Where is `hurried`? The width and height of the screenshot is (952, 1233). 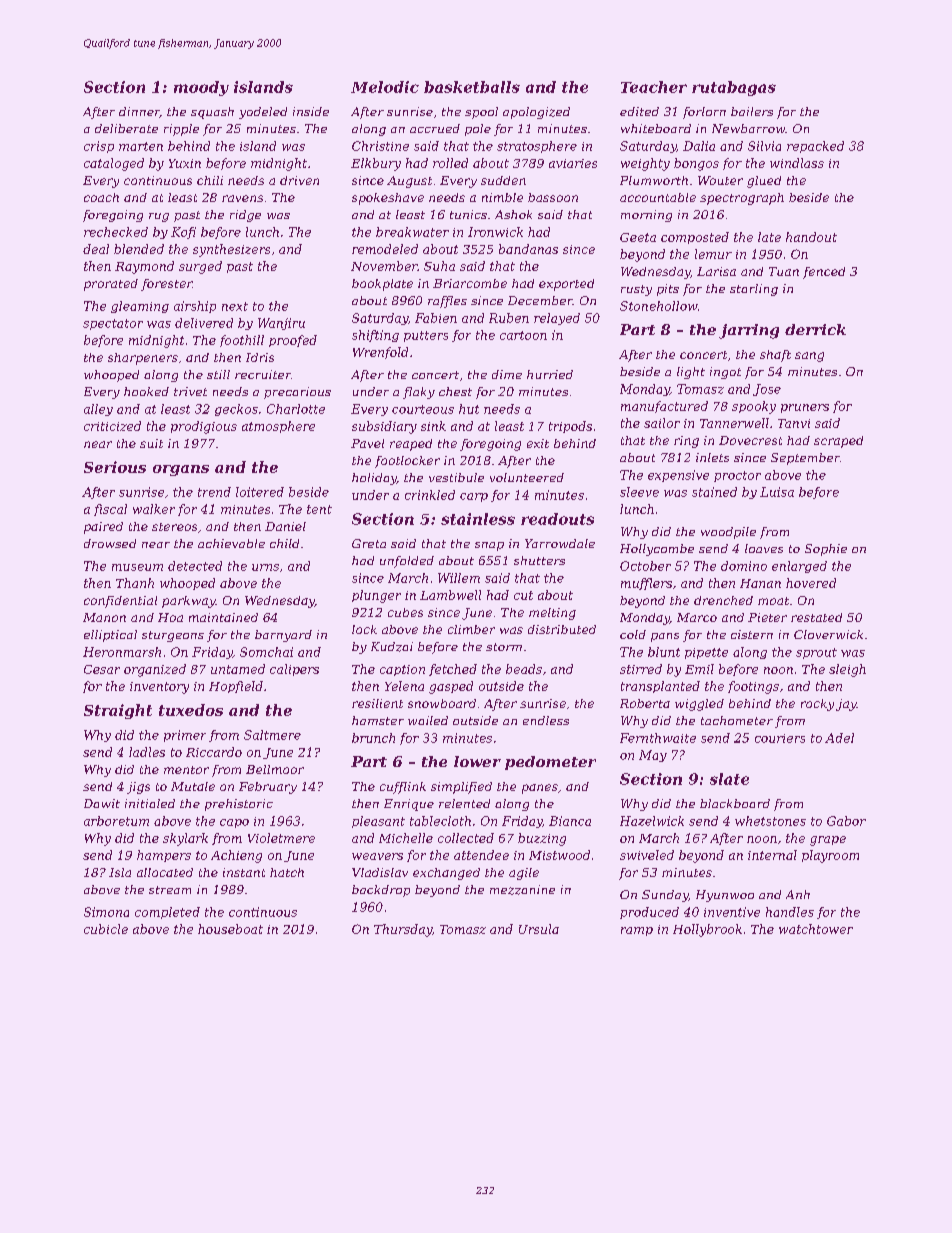 hurried is located at coordinates (550, 374).
